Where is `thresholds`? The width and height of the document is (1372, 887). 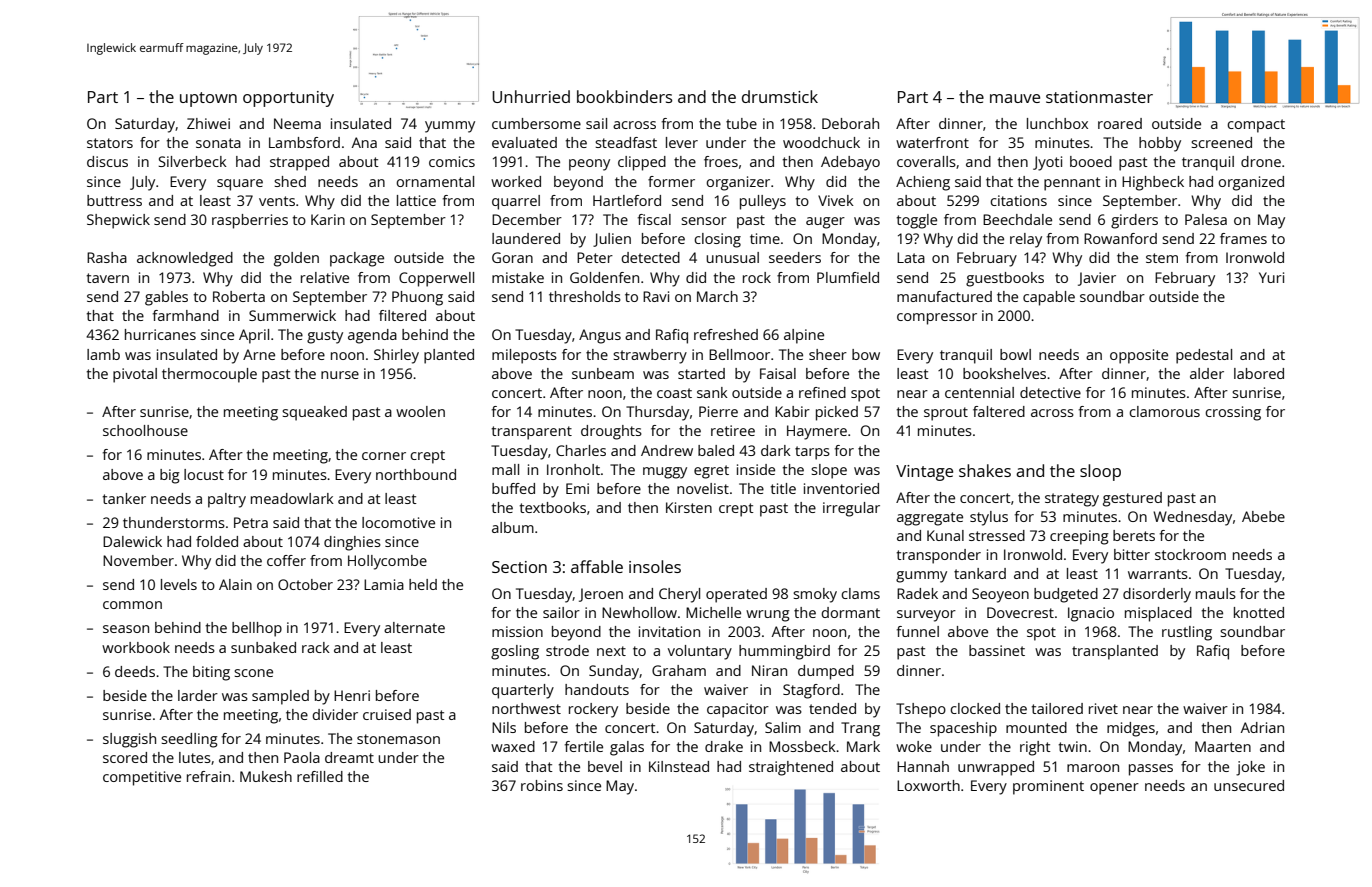
thresholds is located at coordinates (585, 296).
